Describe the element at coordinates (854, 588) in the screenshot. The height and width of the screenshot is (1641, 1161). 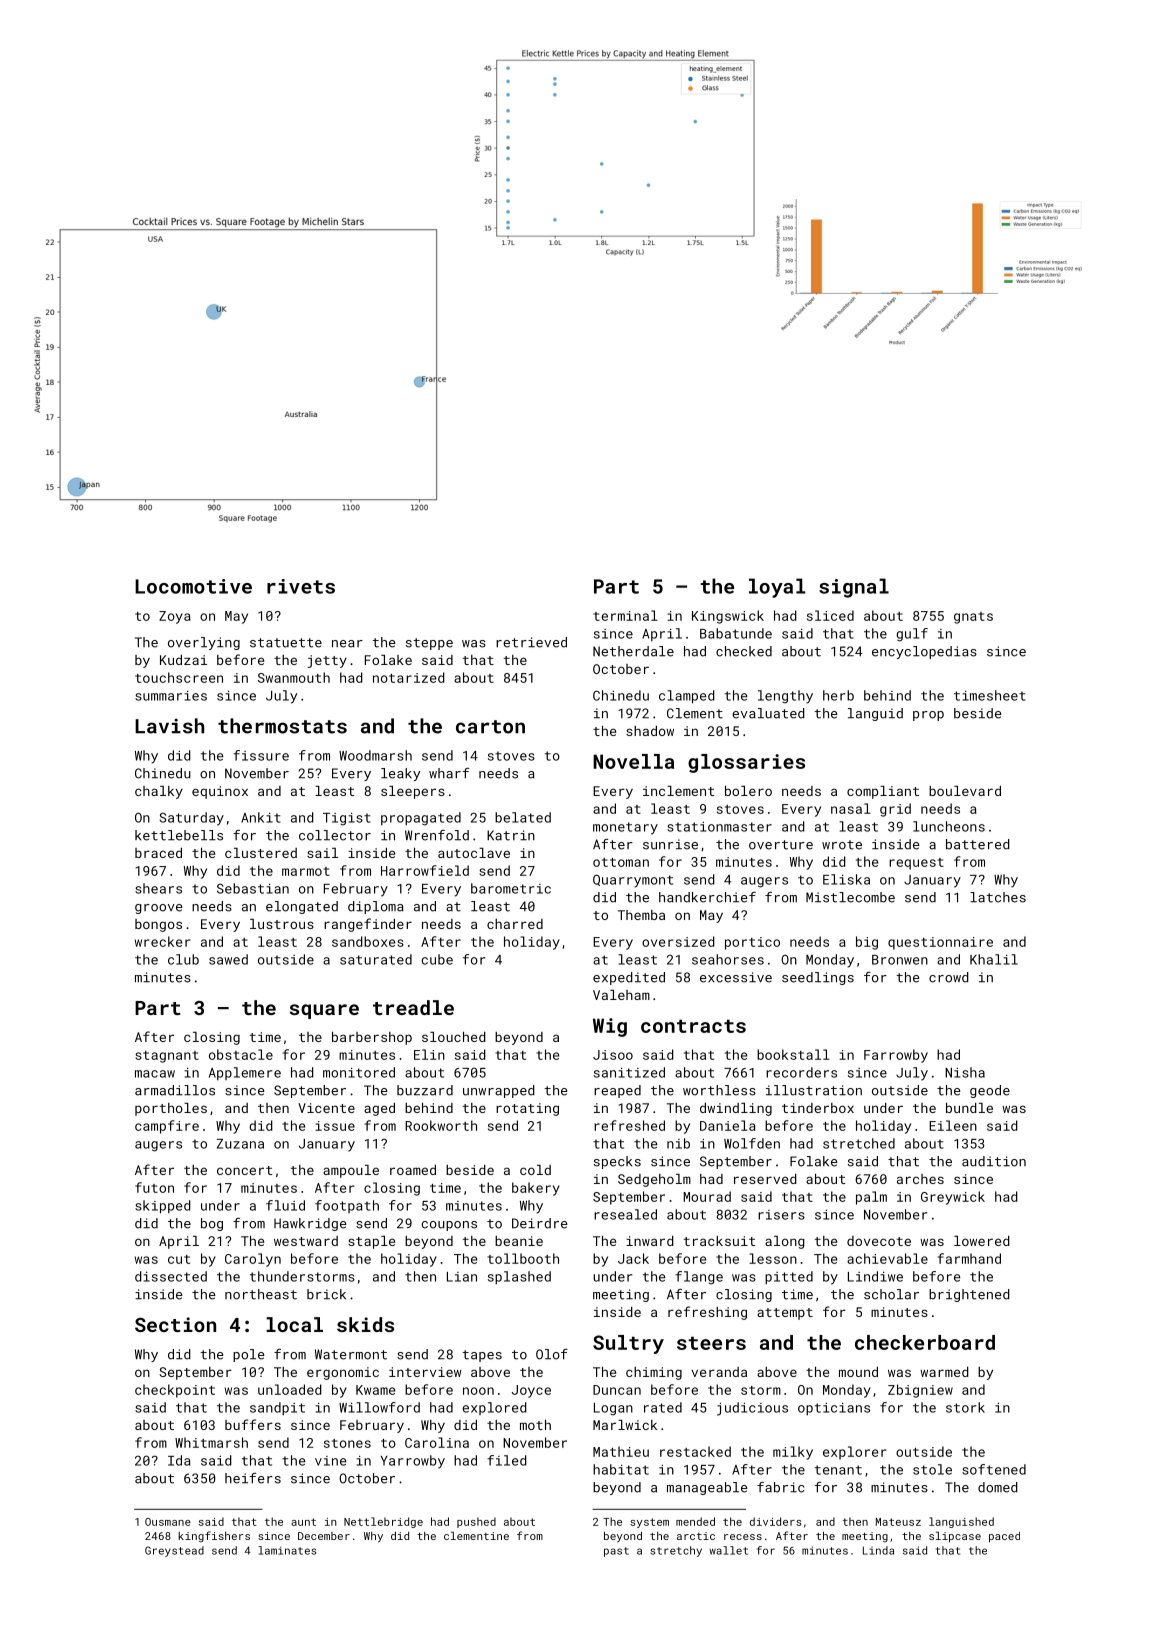
I see `signal` at that location.
